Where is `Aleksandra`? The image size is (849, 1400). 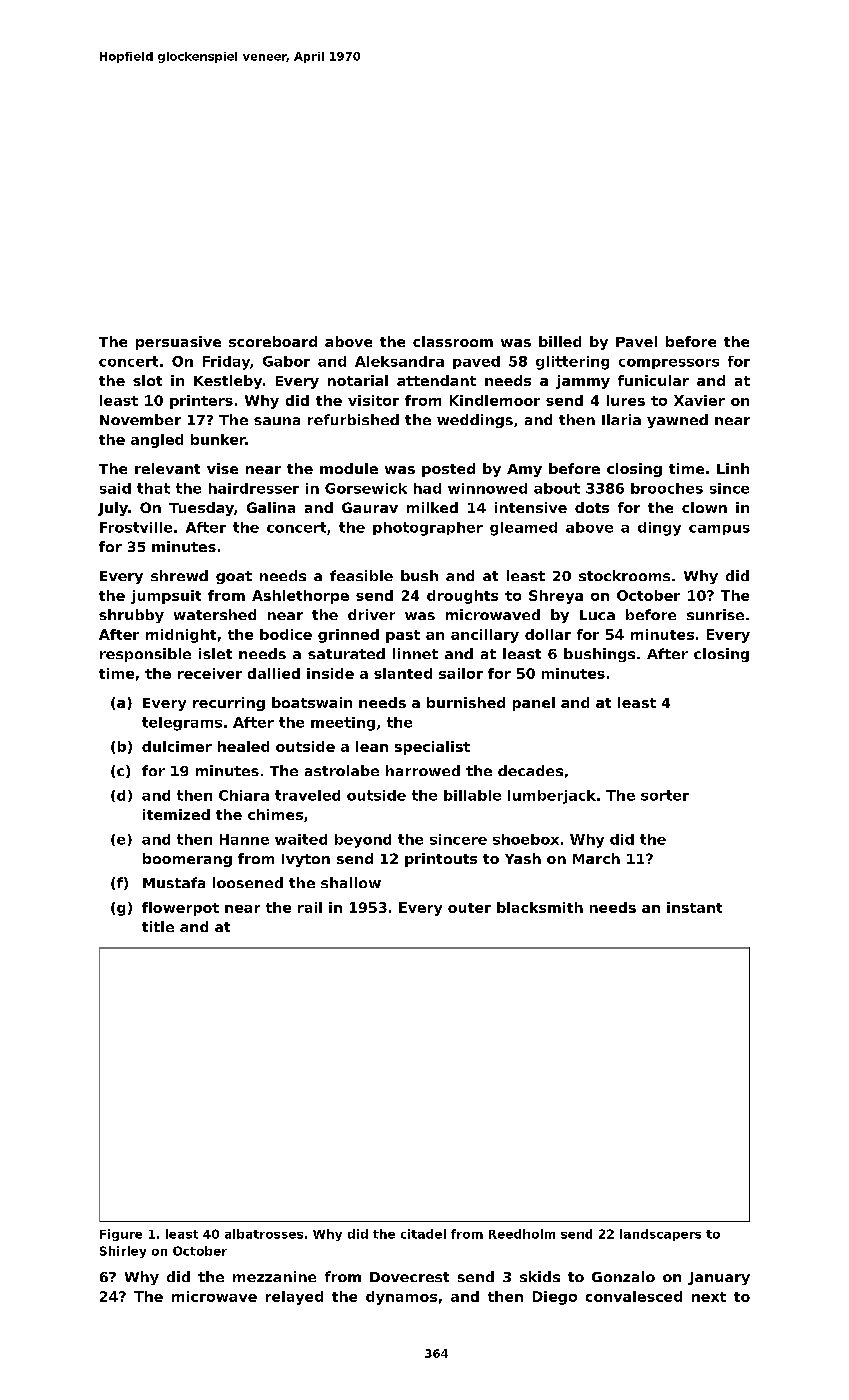
Aleksandra is located at coordinates (399, 361).
